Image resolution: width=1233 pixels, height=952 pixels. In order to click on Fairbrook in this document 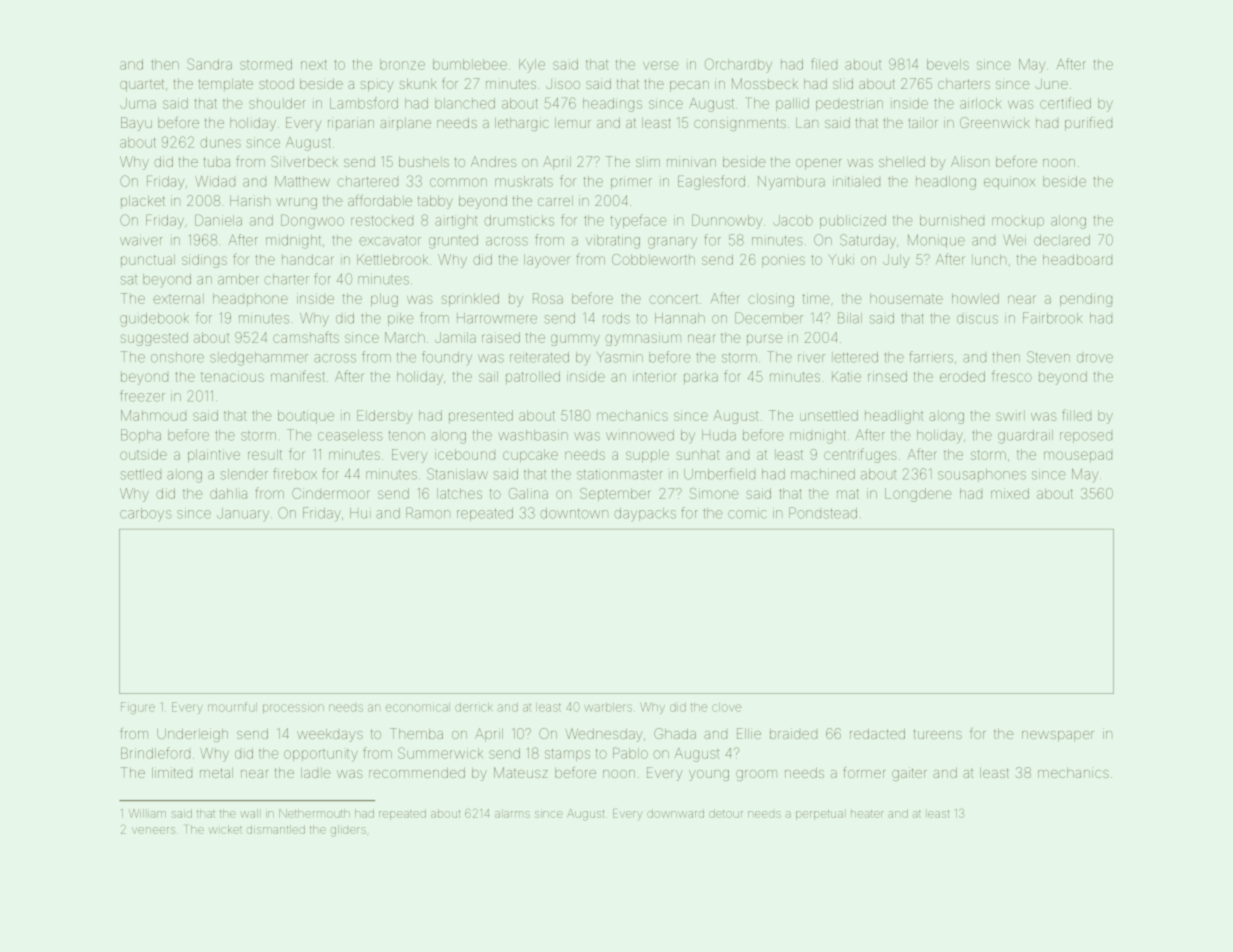, I will do `click(1052, 318)`.
